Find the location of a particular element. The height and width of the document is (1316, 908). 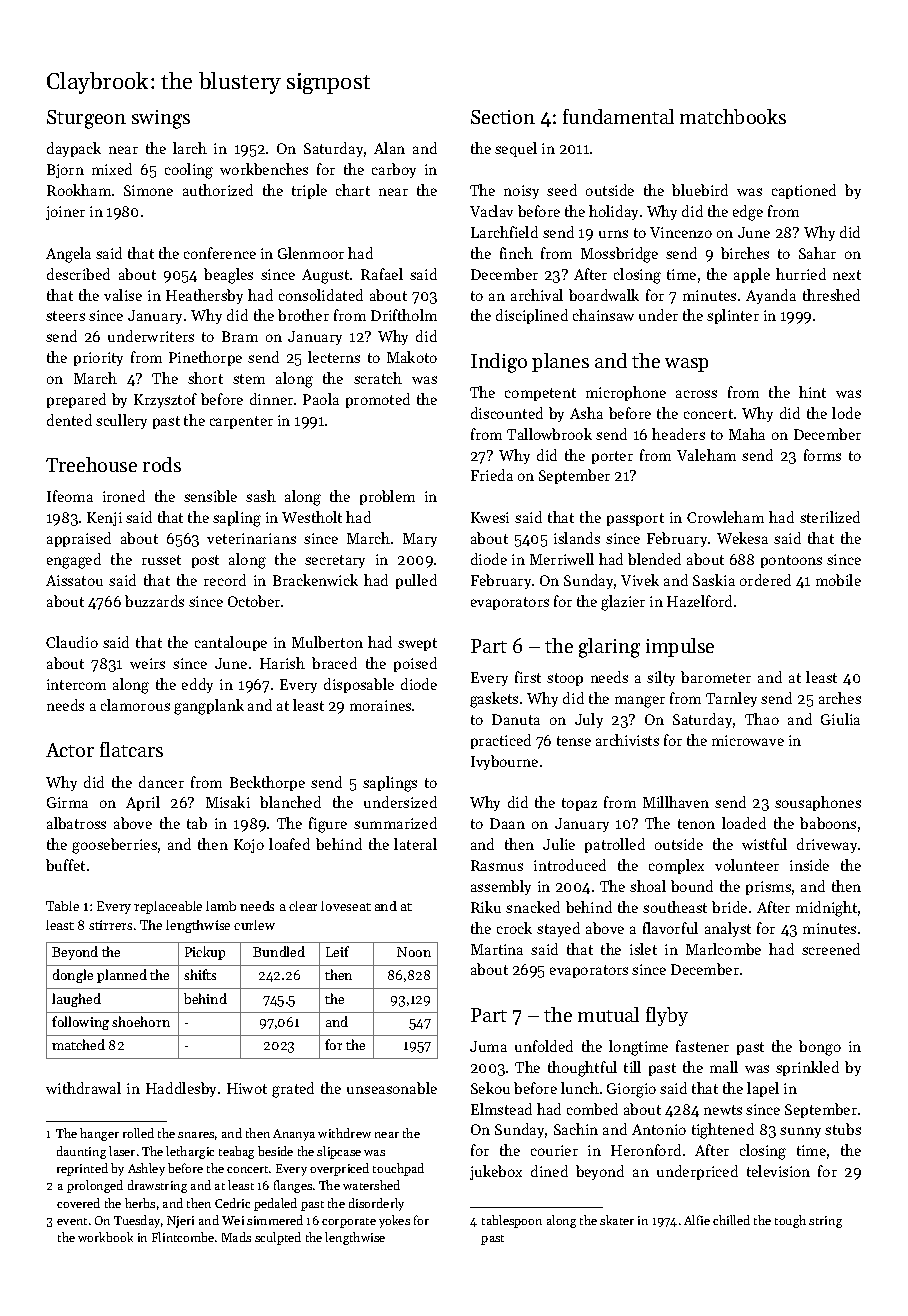

Juma is located at coordinates (488, 1046).
